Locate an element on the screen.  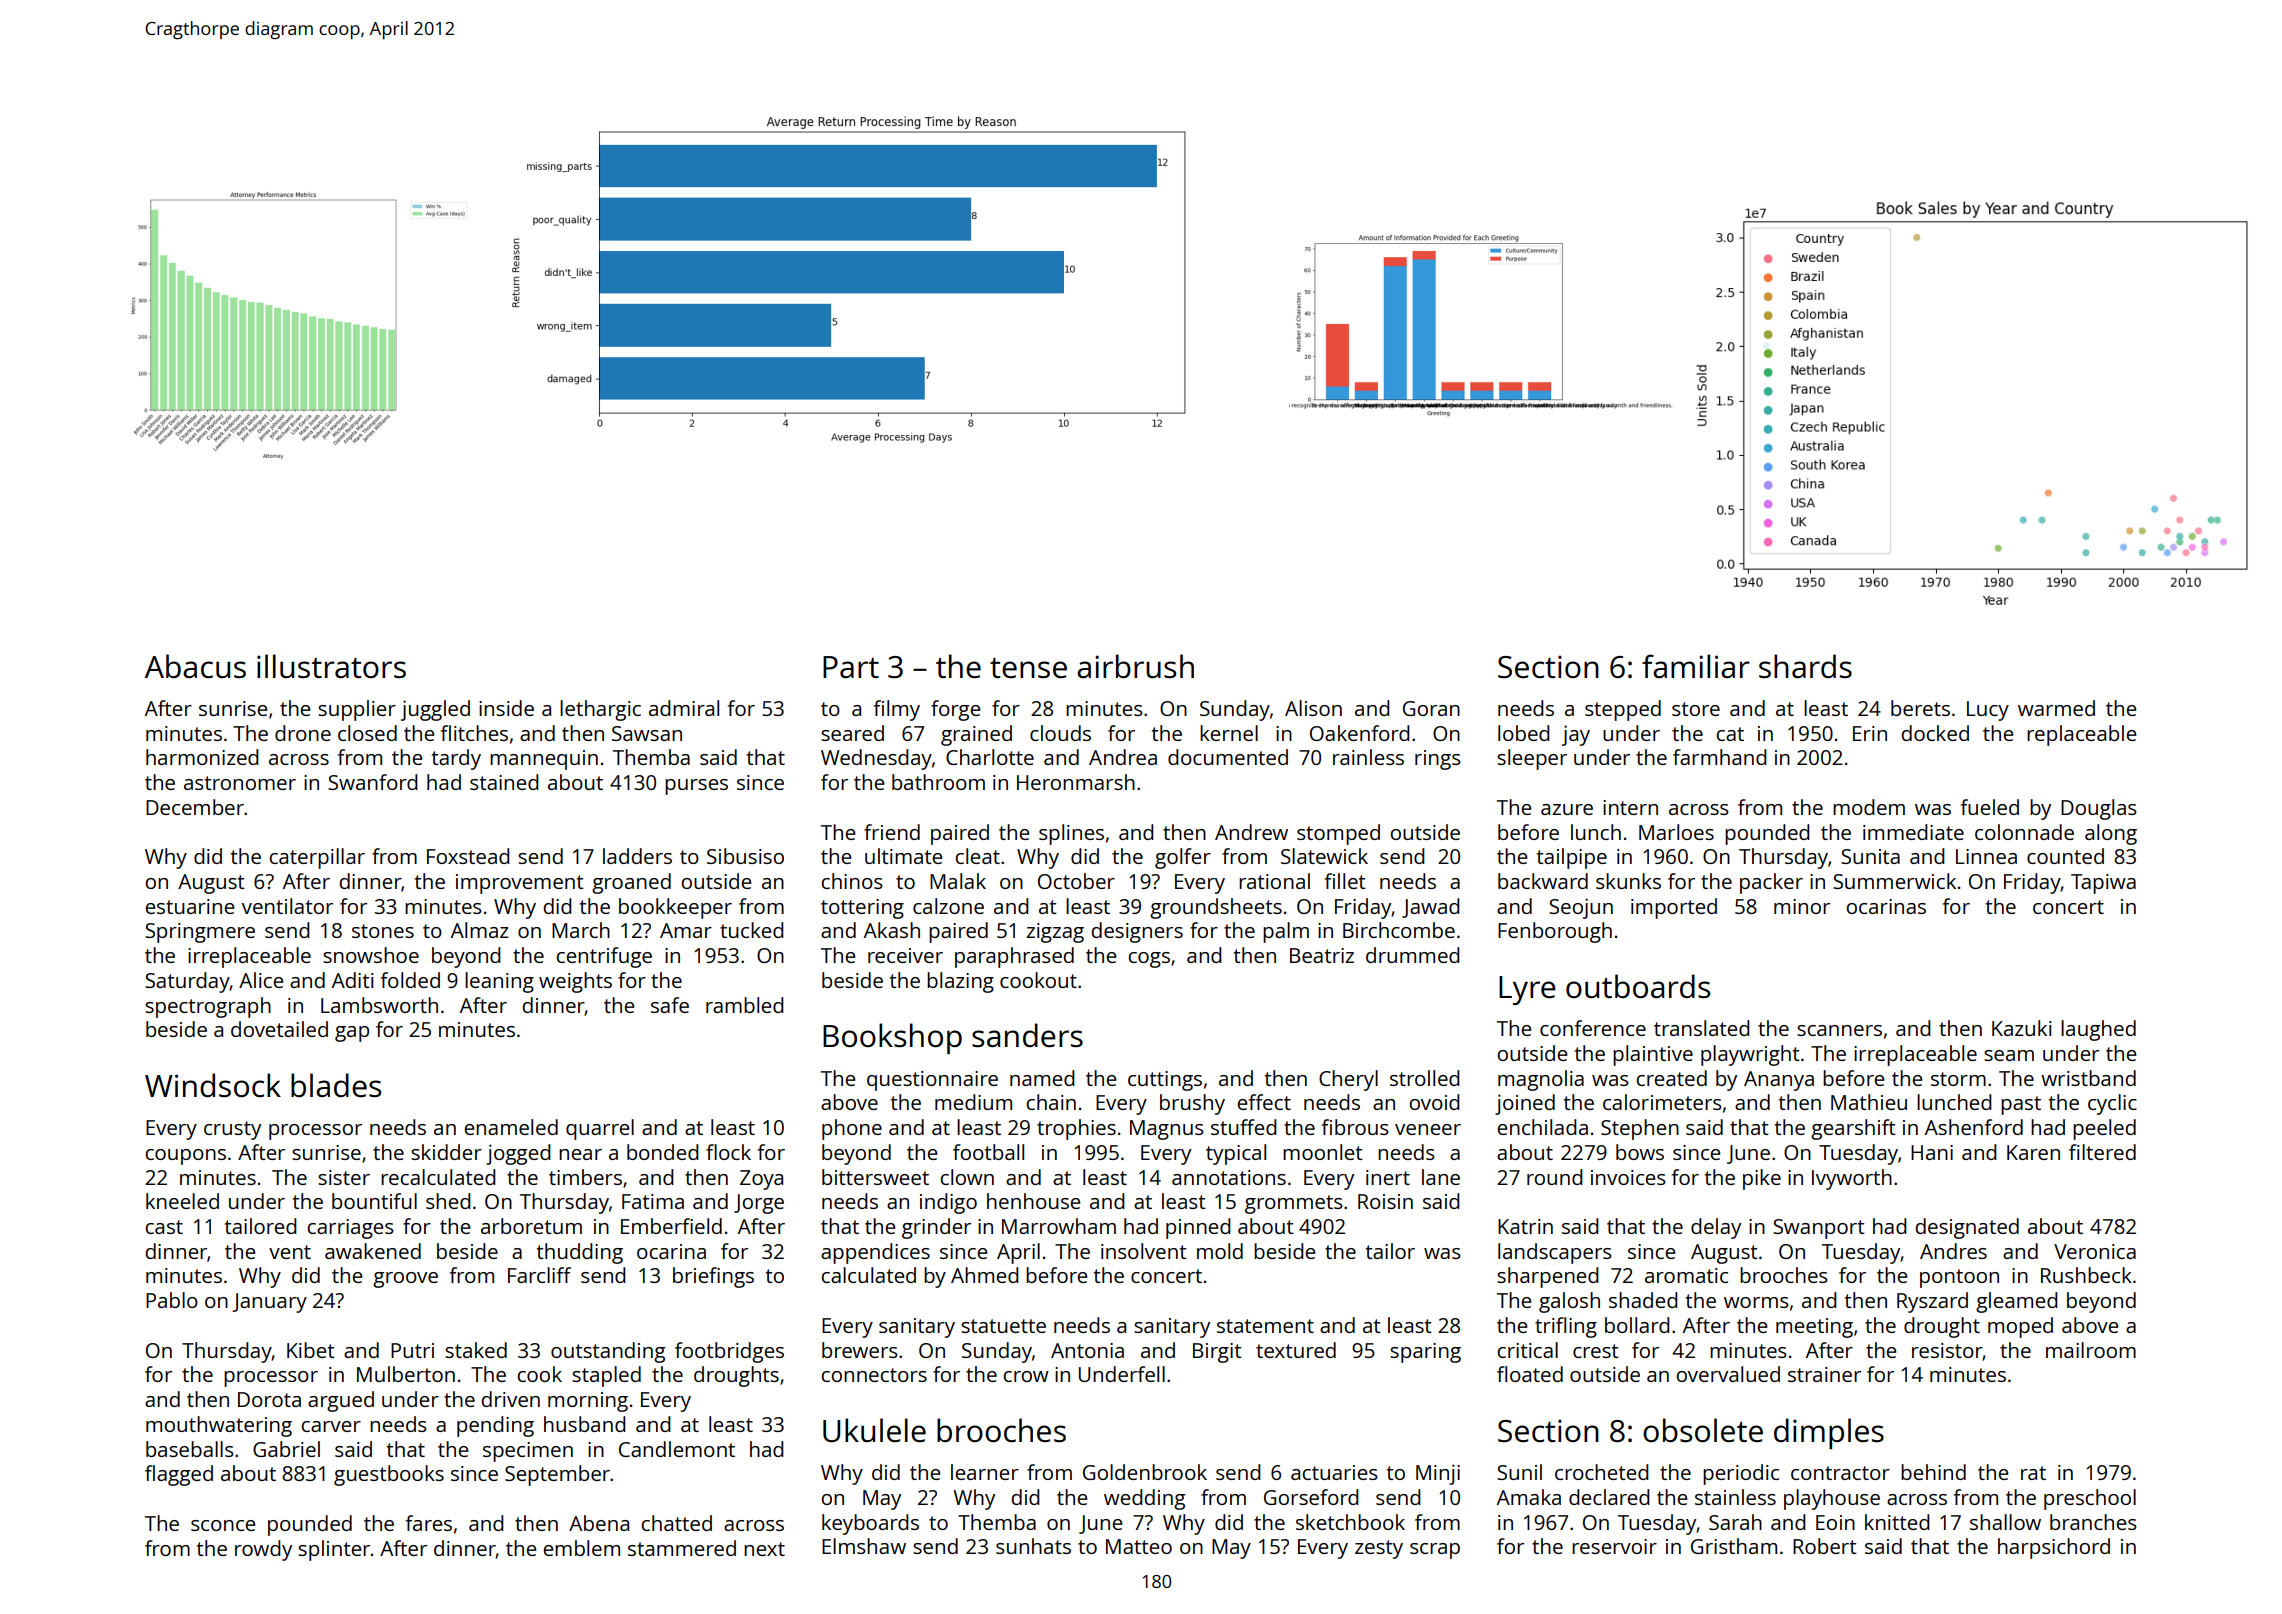
strainer is located at coordinates (1824, 1374).
